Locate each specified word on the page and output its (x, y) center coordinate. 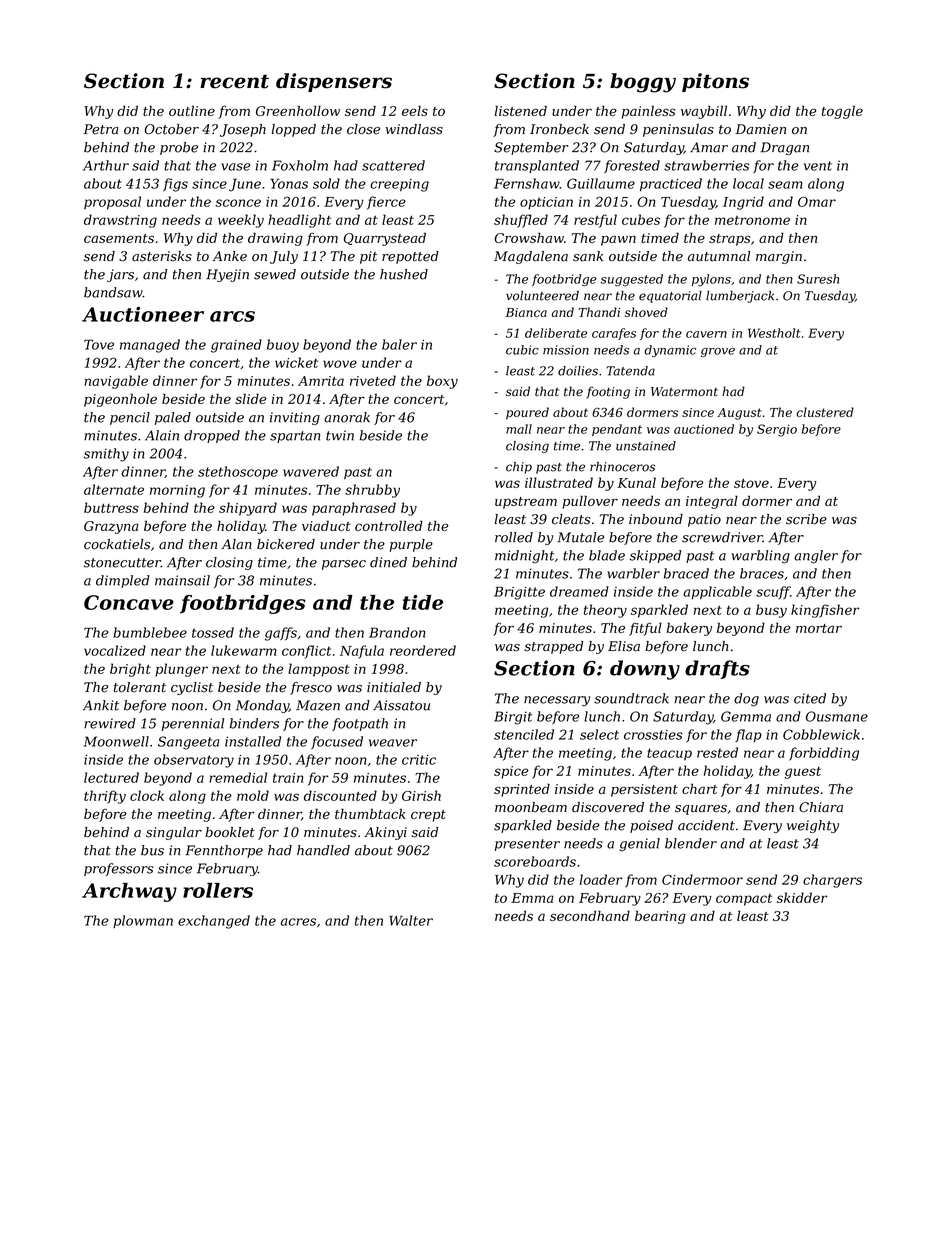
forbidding (824, 754)
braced (686, 573)
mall (519, 429)
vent (818, 166)
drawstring (120, 221)
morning (177, 491)
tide (423, 602)
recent (234, 81)
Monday (262, 706)
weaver (393, 743)
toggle (842, 112)
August (739, 414)
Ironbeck (559, 129)
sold (326, 183)
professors (119, 869)
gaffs (281, 634)
